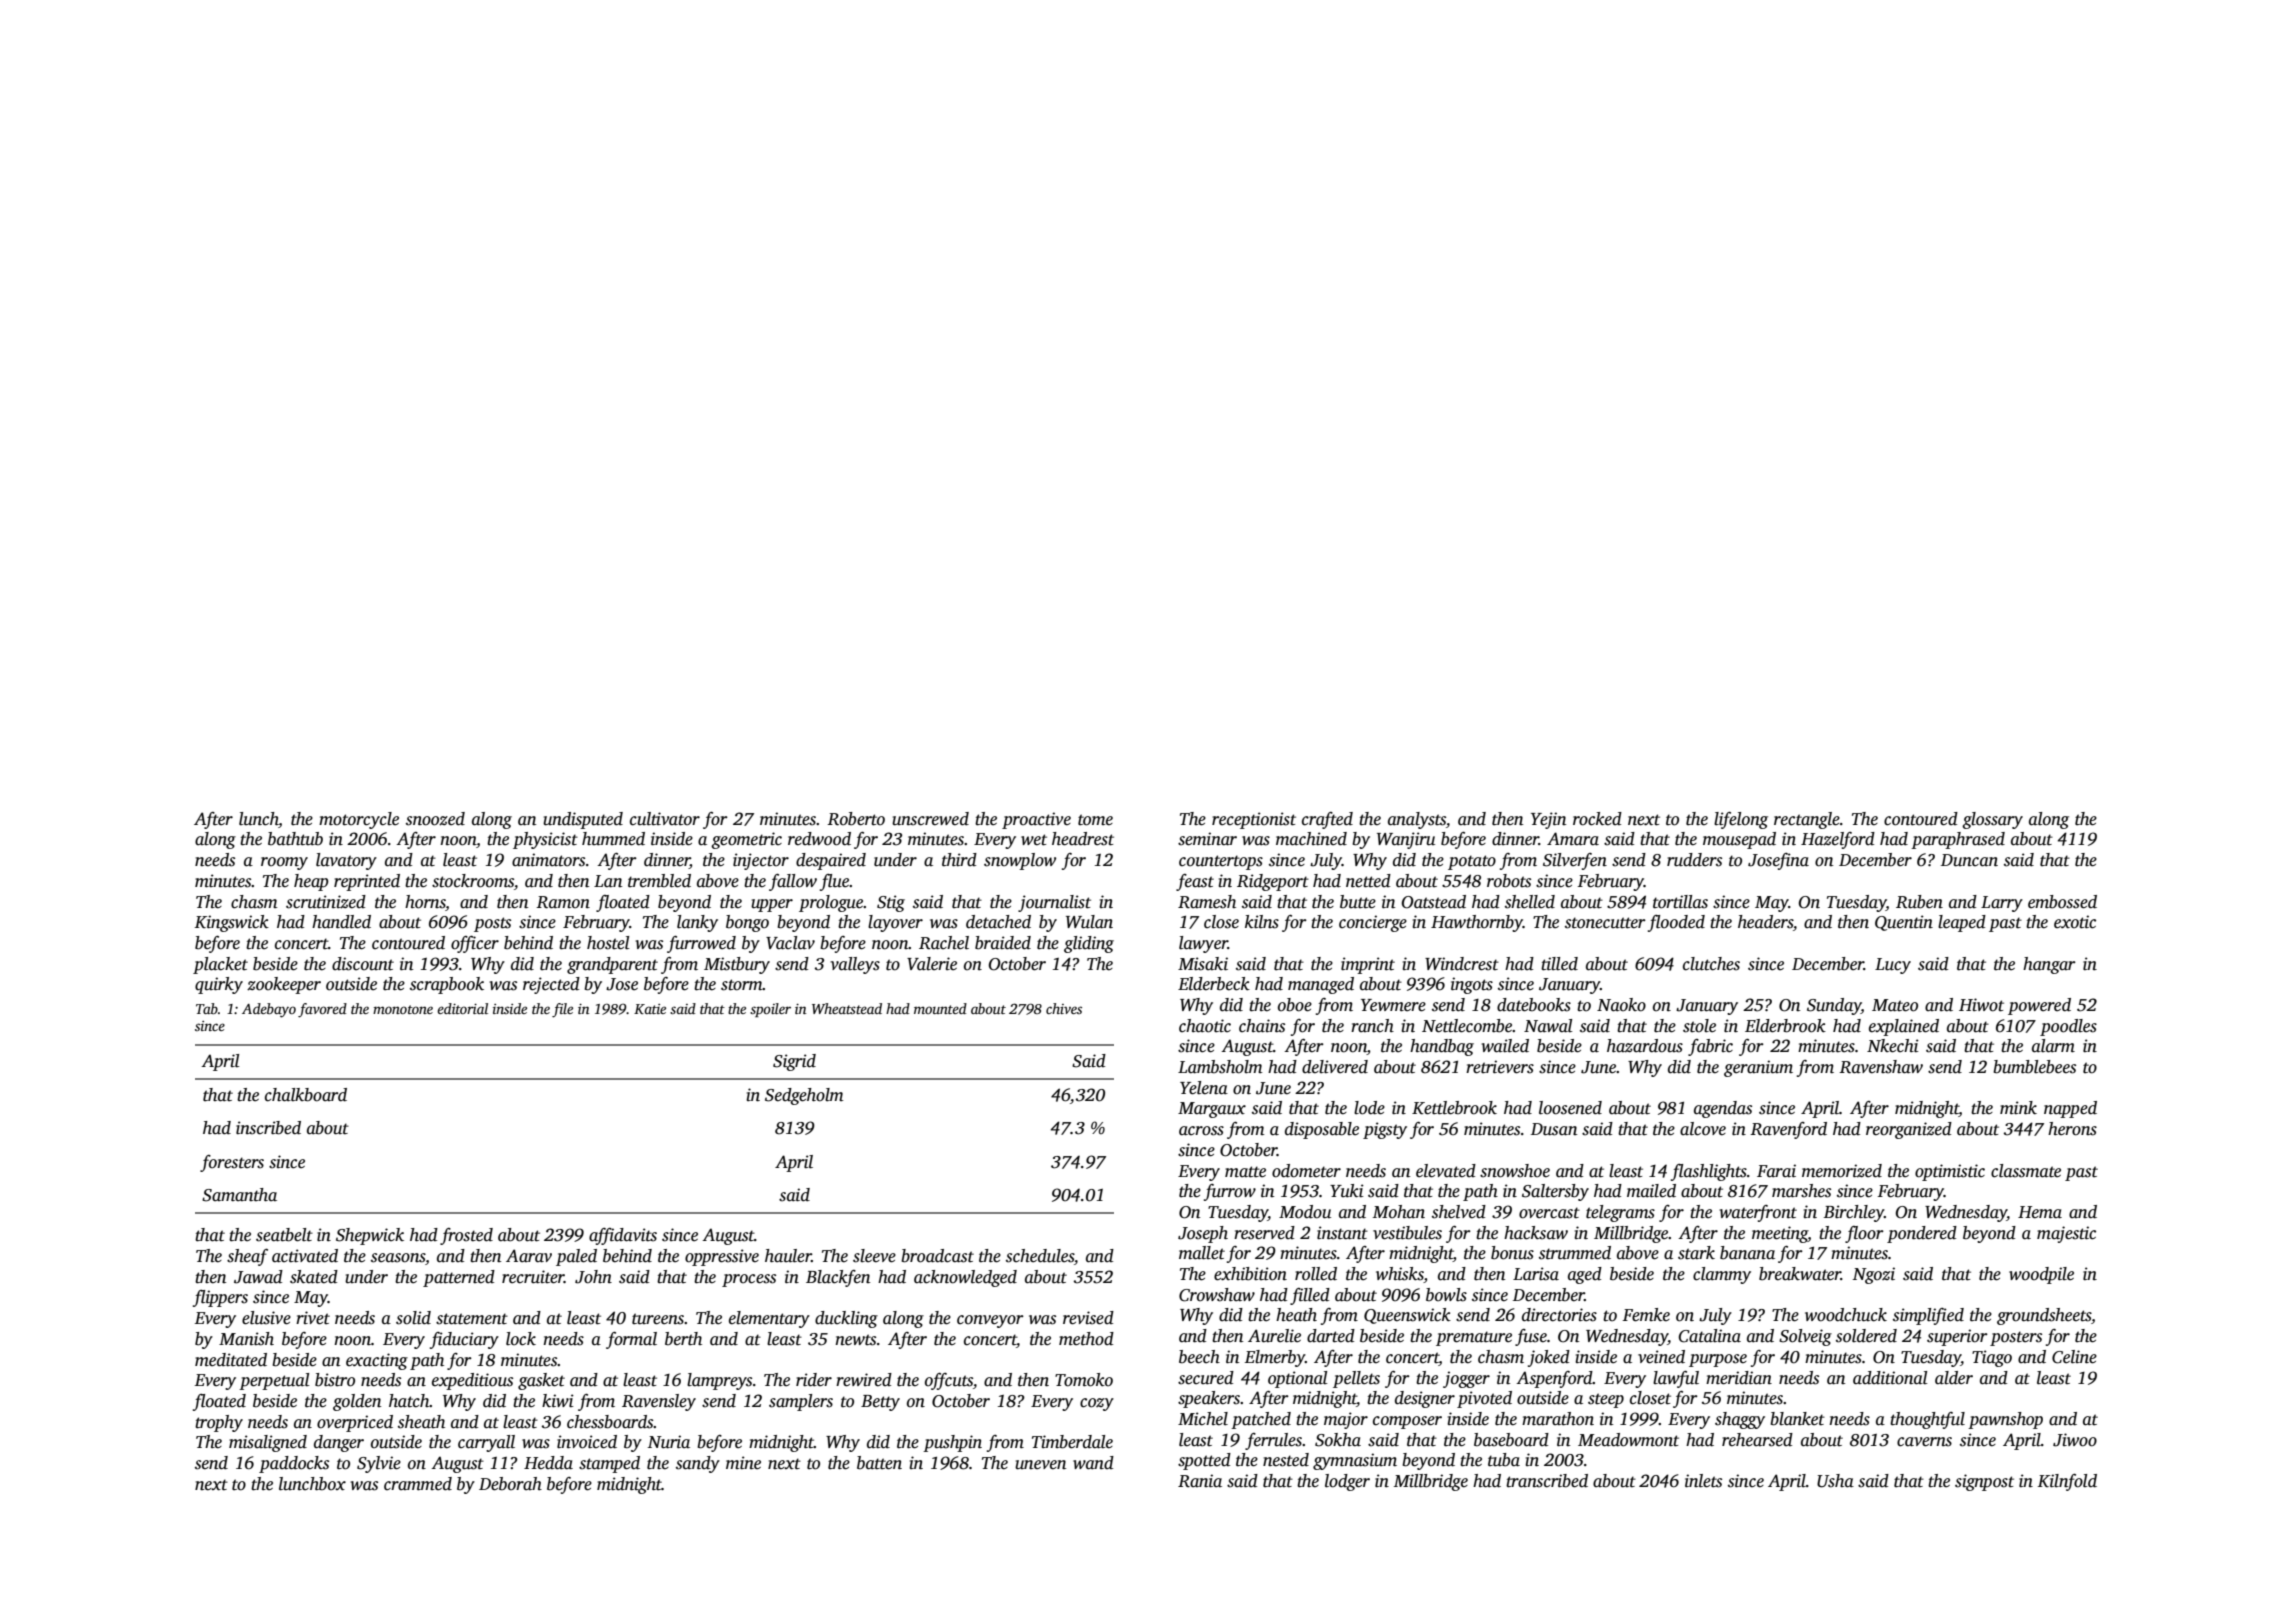  Describe the element at coordinates (959, 860) in the document. I see `third` at that location.
